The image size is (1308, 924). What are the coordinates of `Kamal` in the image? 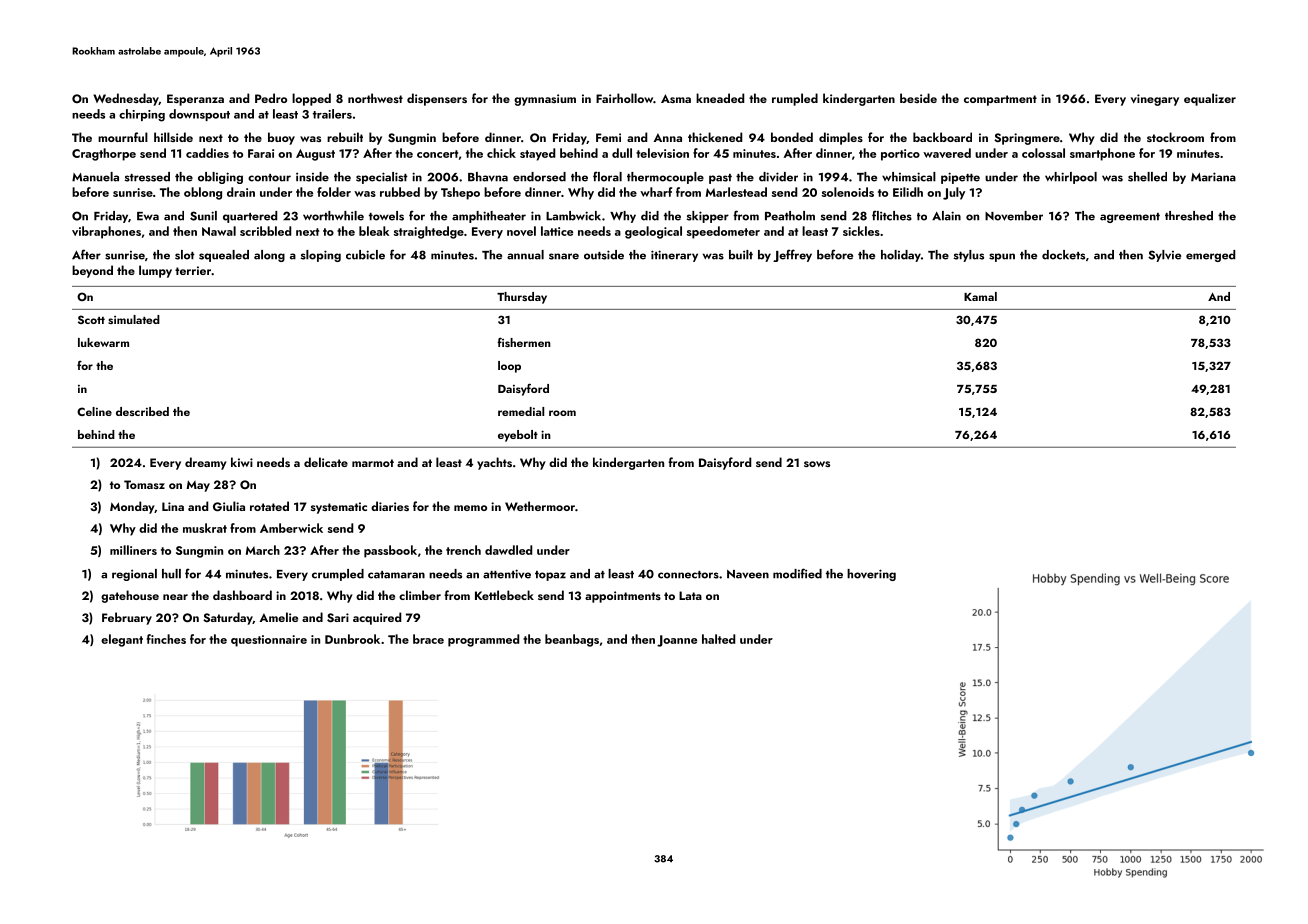 It's located at (980, 296).
